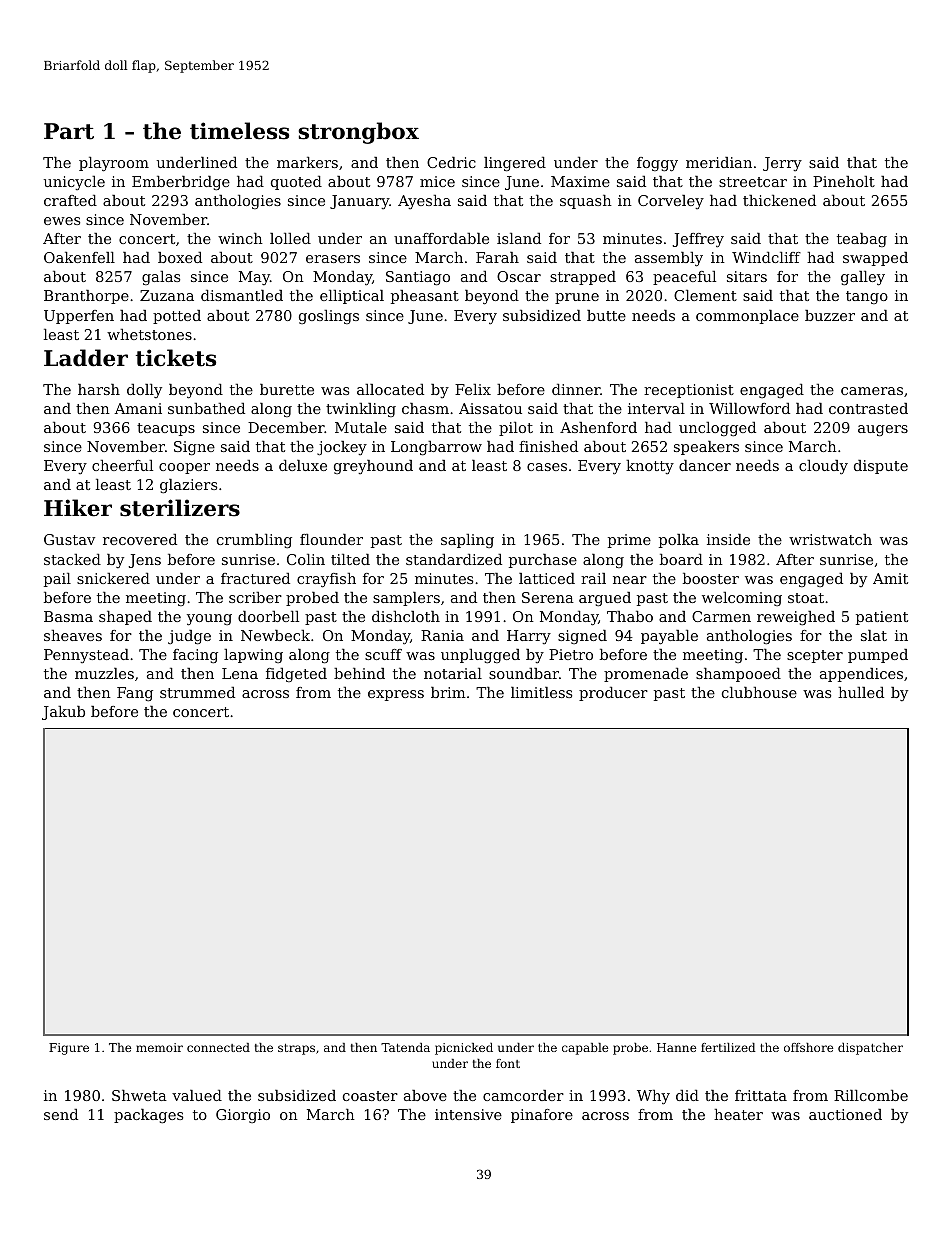  Describe the element at coordinates (239, 131) in the image. I see `timeless` at that location.
